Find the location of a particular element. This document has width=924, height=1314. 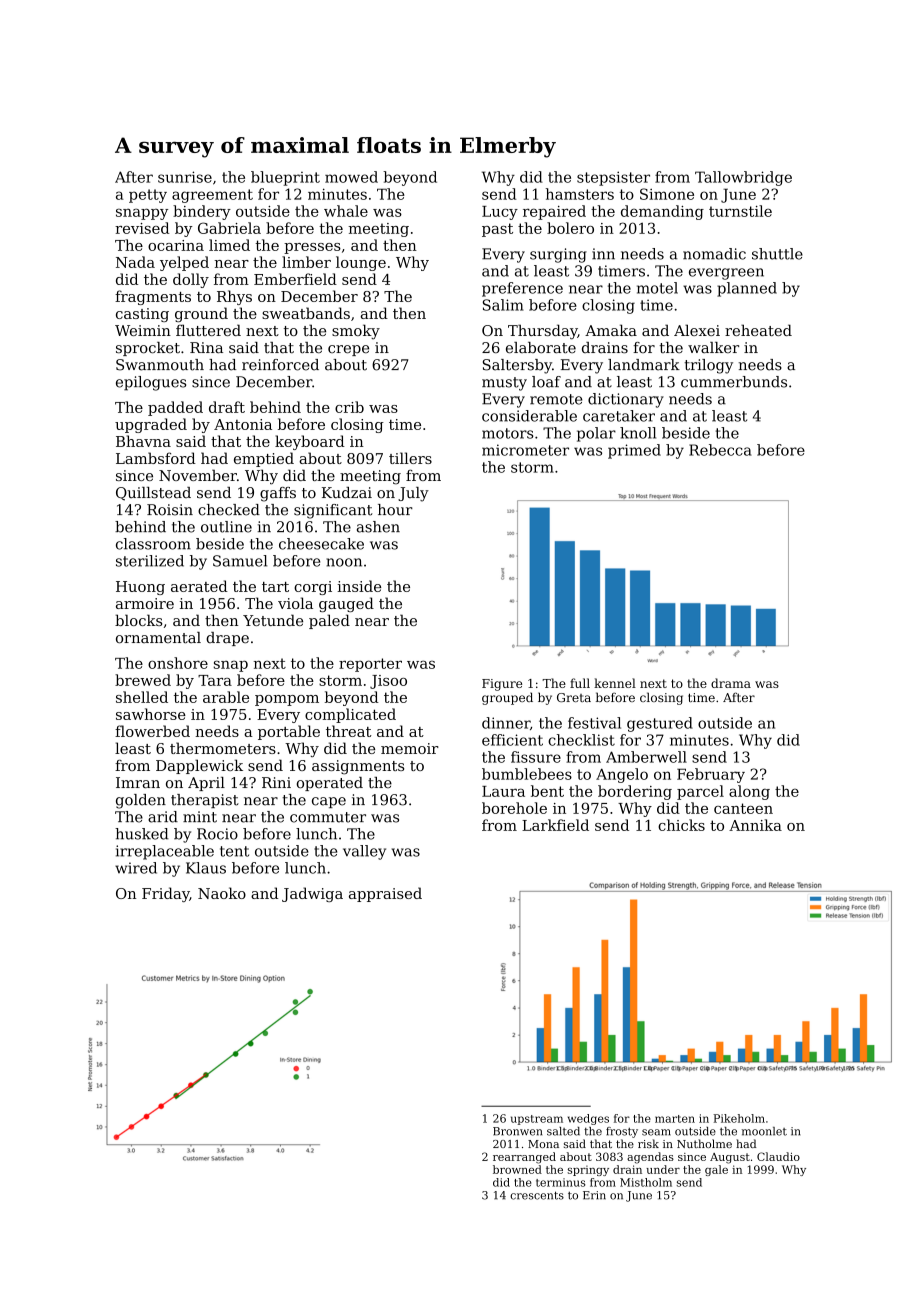

Naoko is located at coordinates (222, 893).
